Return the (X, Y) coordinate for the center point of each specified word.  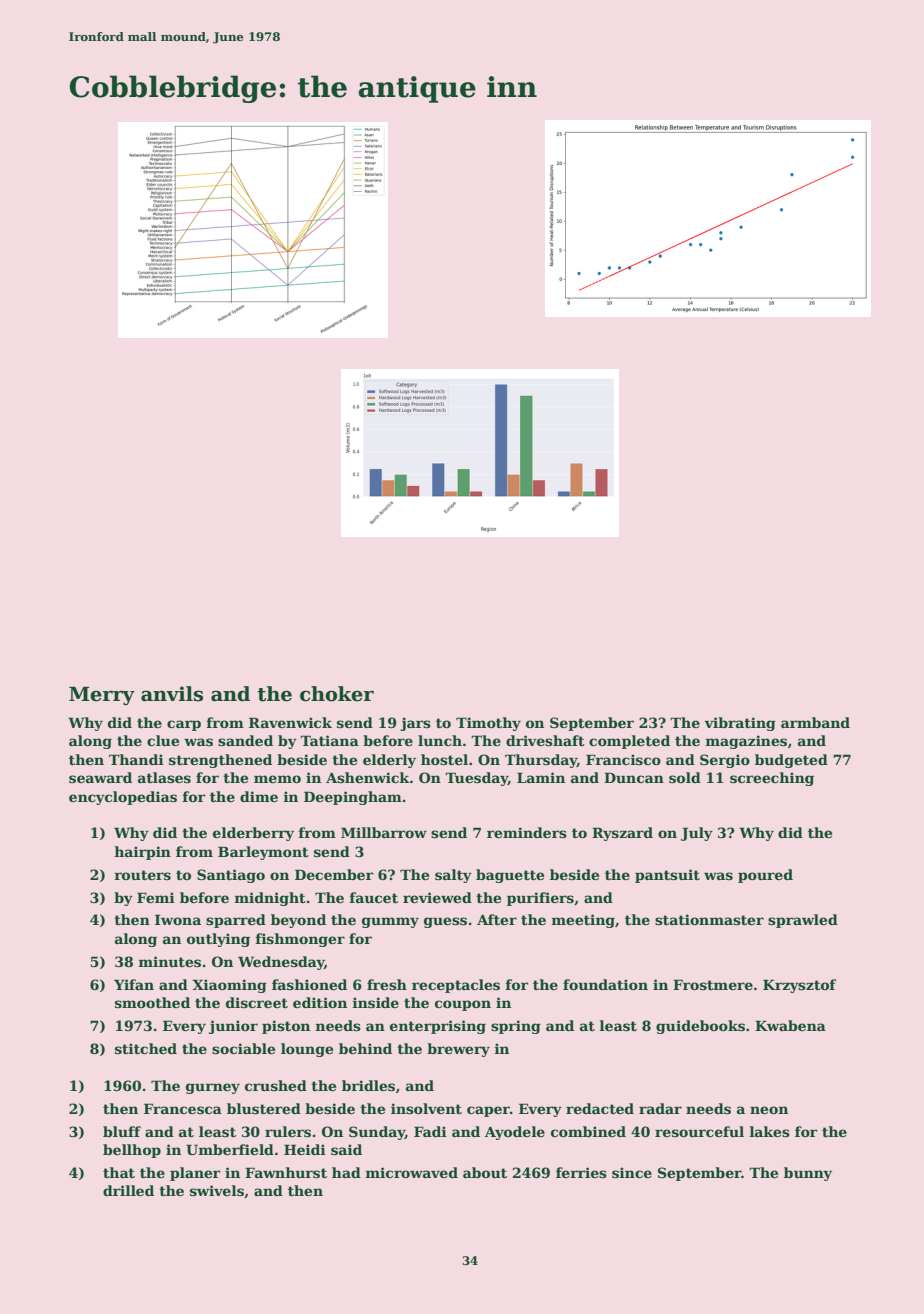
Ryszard (622, 834)
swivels (217, 1190)
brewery (458, 1050)
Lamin (541, 777)
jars (415, 724)
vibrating (740, 724)
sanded (245, 740)
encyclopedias (123, 798)
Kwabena (790, 1025)
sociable (243, 1048)
